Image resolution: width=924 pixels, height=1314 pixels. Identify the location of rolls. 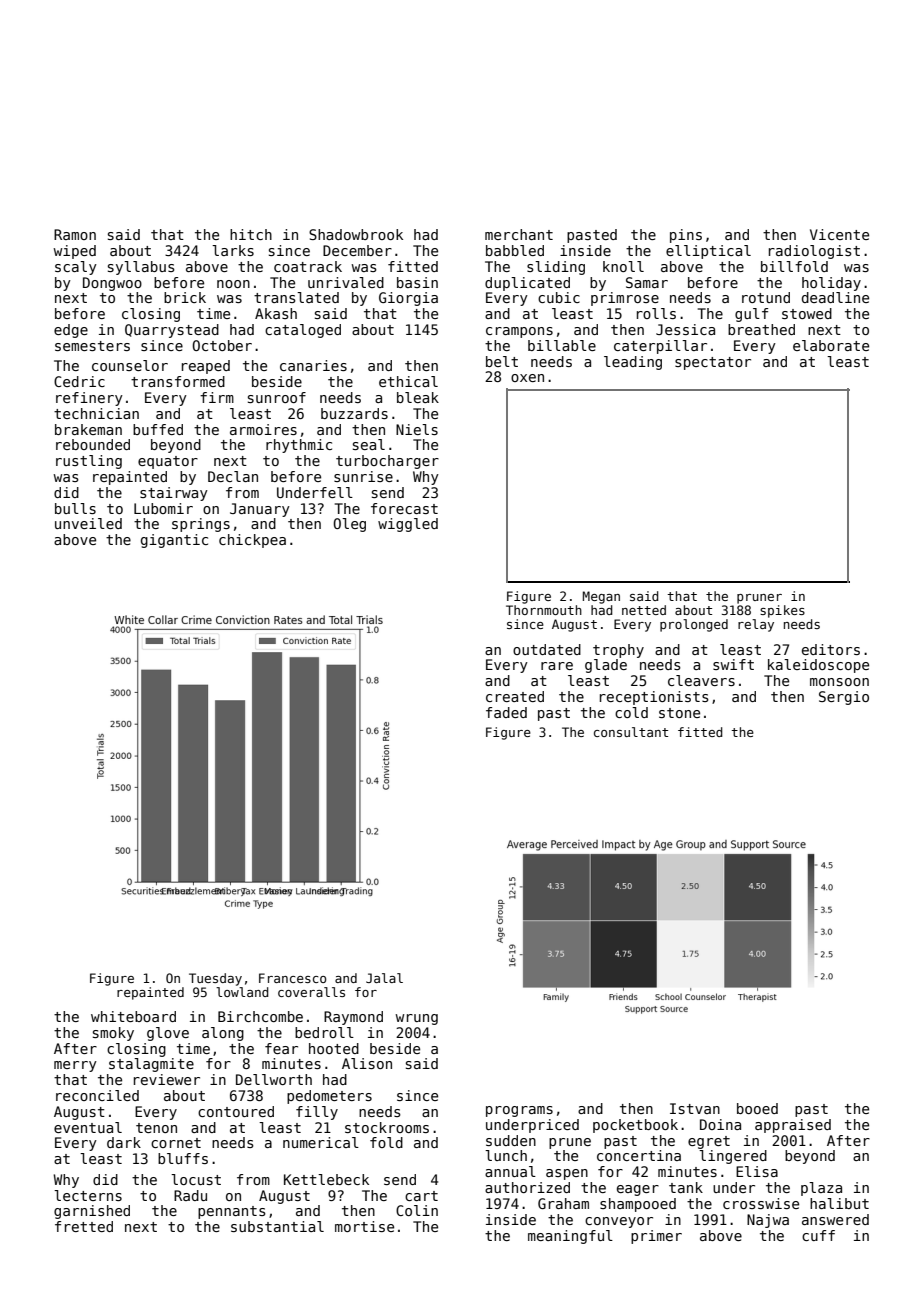
(656, 313).
